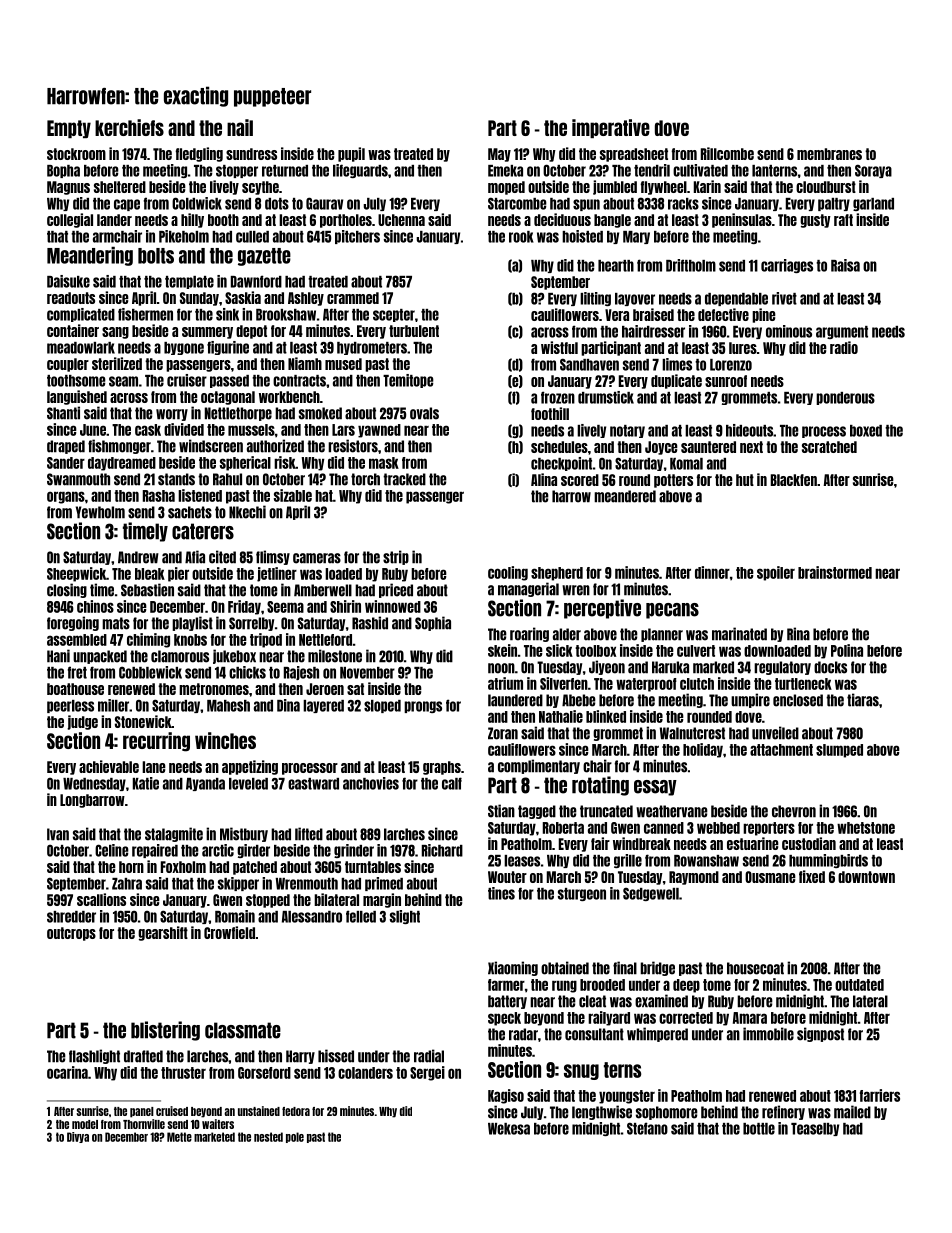 The height and width of the page is (1233, 952). Describe the element at coordinates (414, 331) in the page. I see `turbulent` at that location.
